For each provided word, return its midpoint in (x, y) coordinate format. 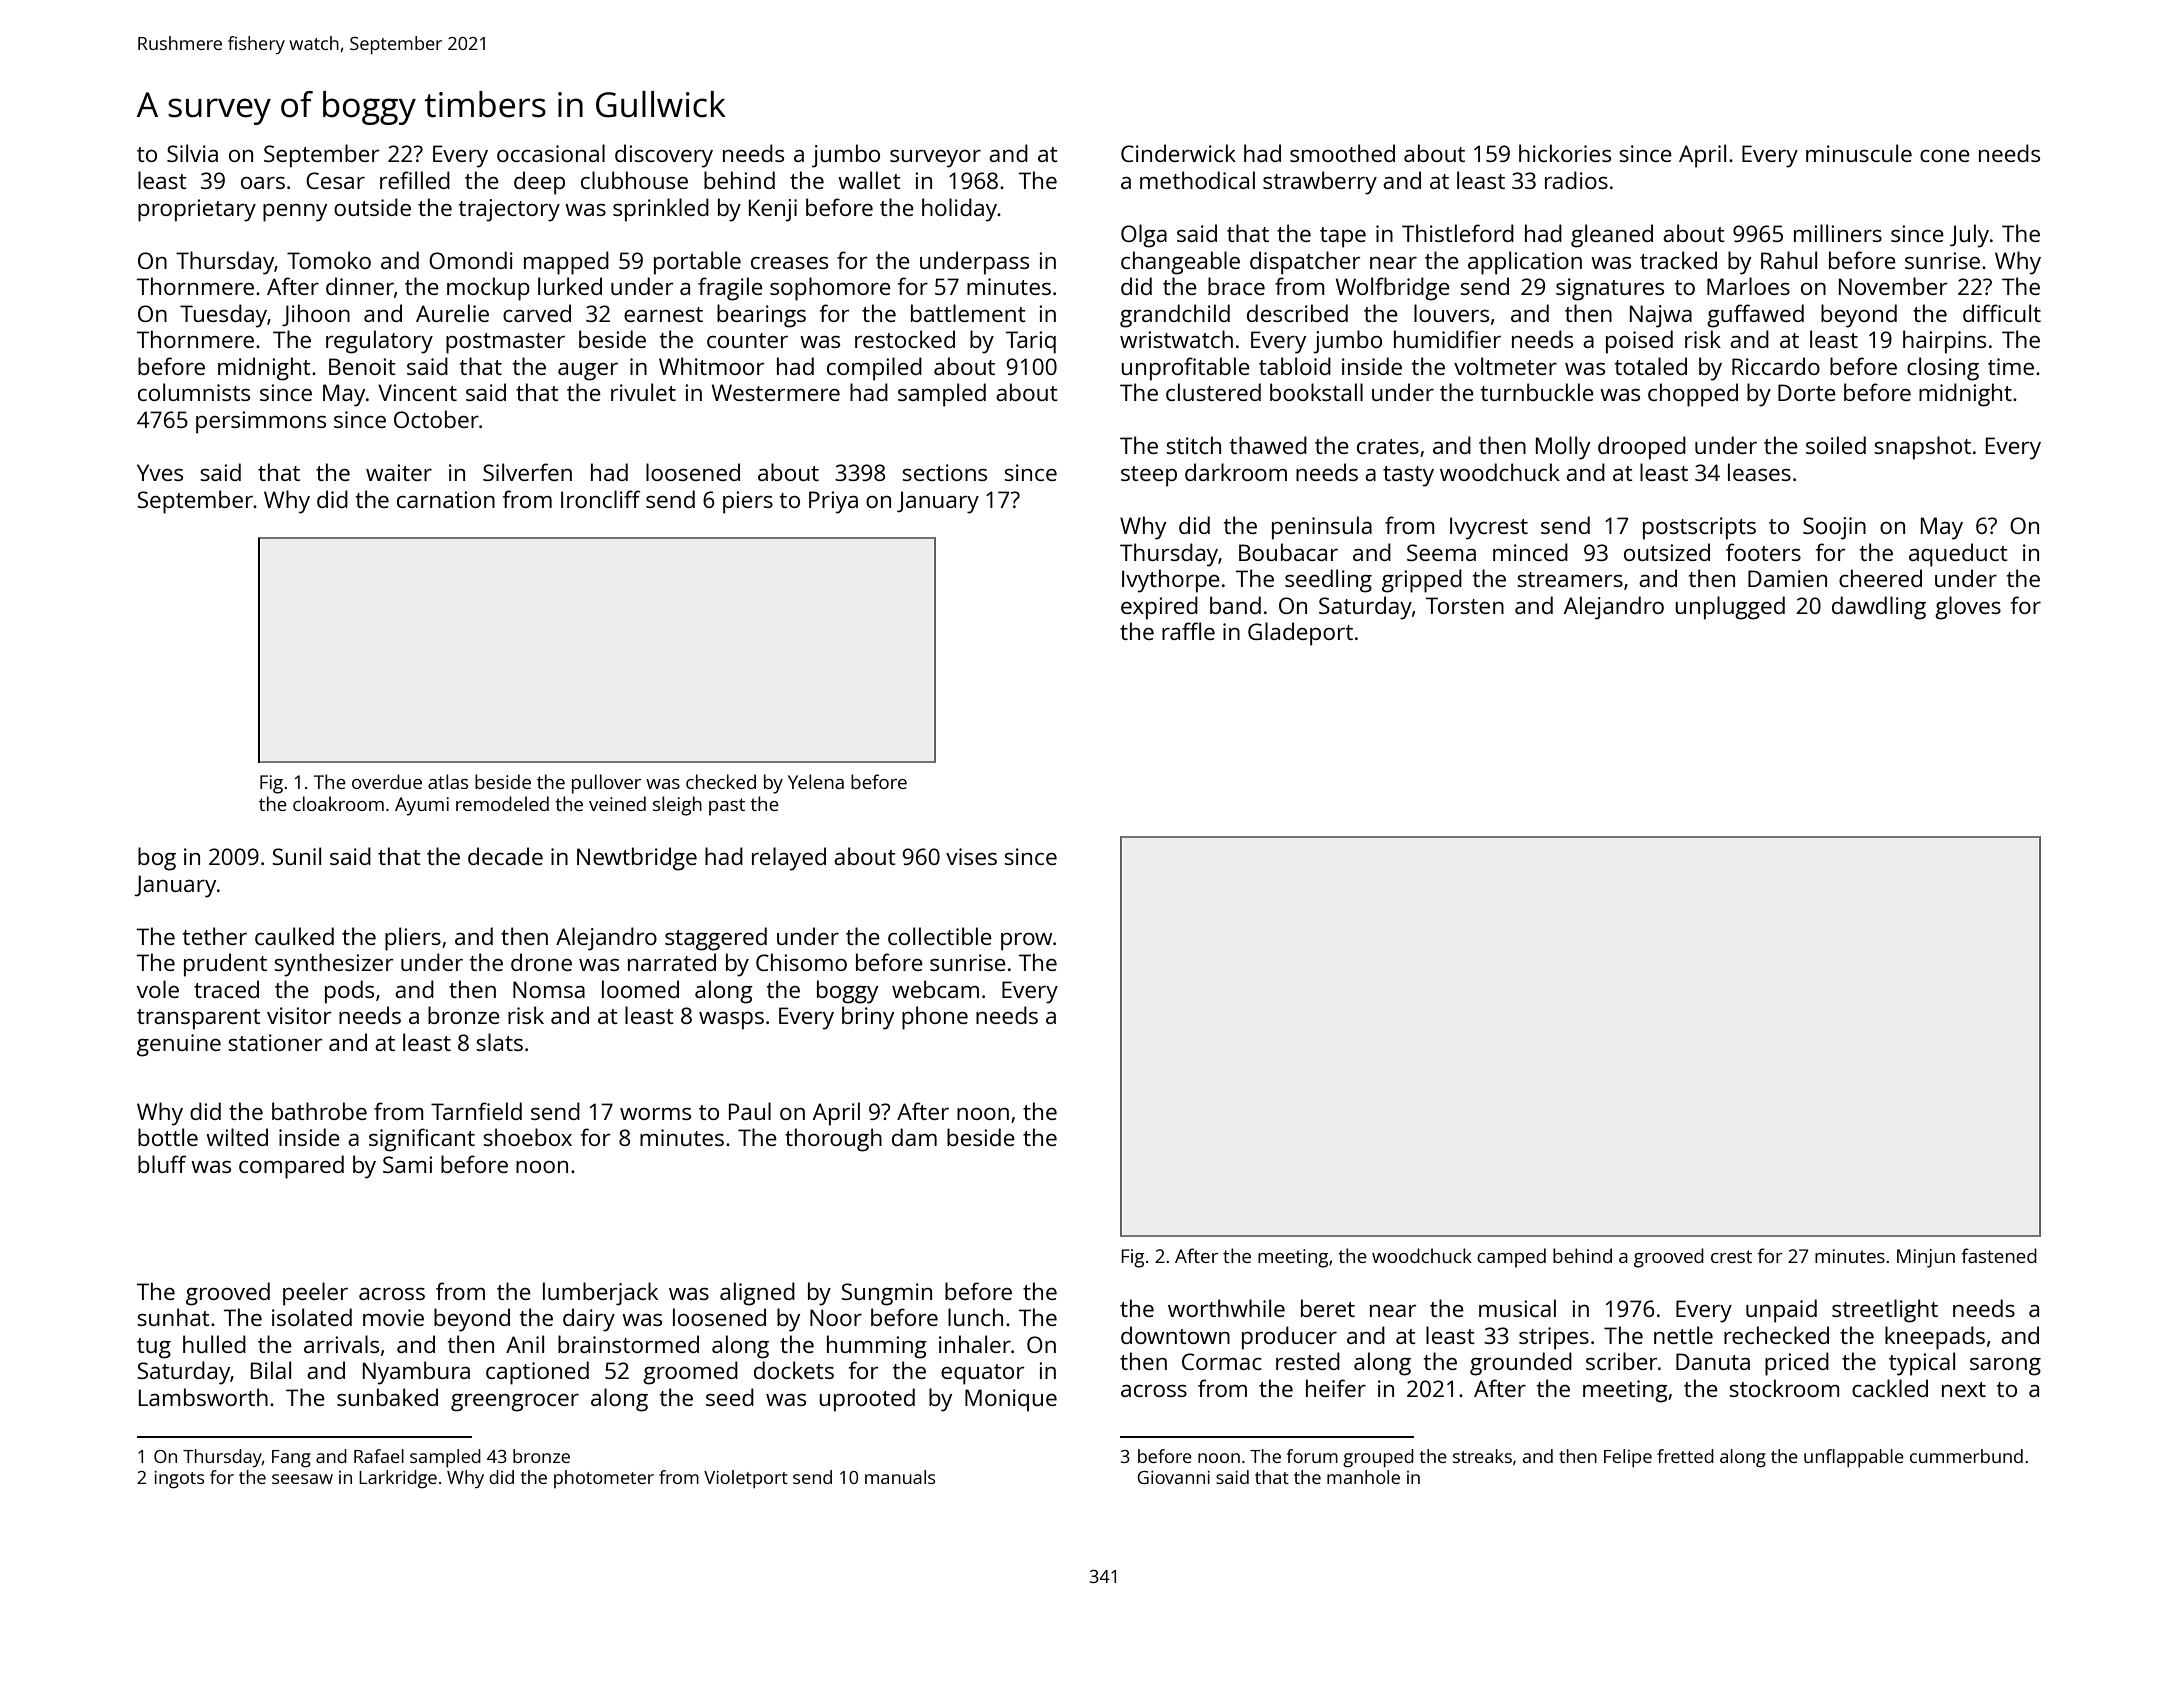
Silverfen (527, 472)
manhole (1363, 1477)
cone (1945, 156)
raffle (1188, 631)
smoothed (1342, 153)
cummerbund (1966, 1456)
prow (1026, 942)
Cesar (335, 180)
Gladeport (1300, 634)
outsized (1667, 552)
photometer (604, 1479)
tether (215, 936)
